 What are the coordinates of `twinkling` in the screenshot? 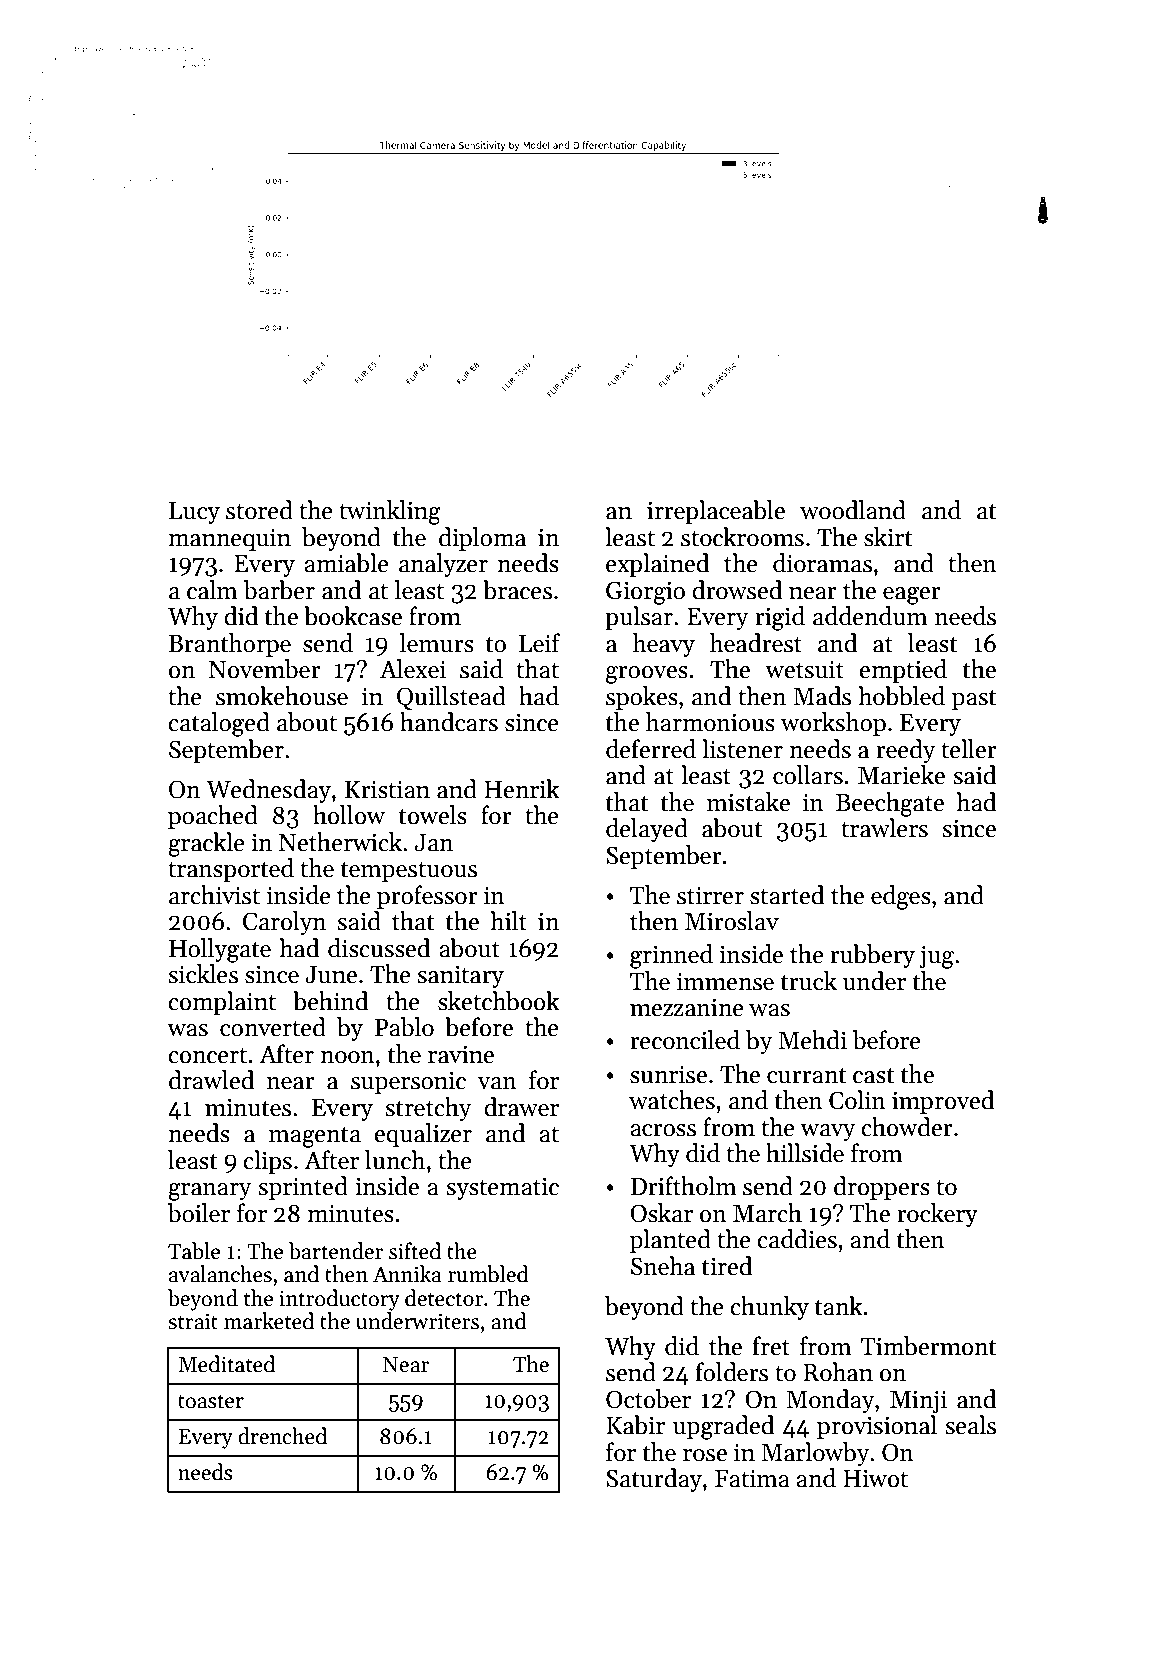 It's located at (390, 512).
